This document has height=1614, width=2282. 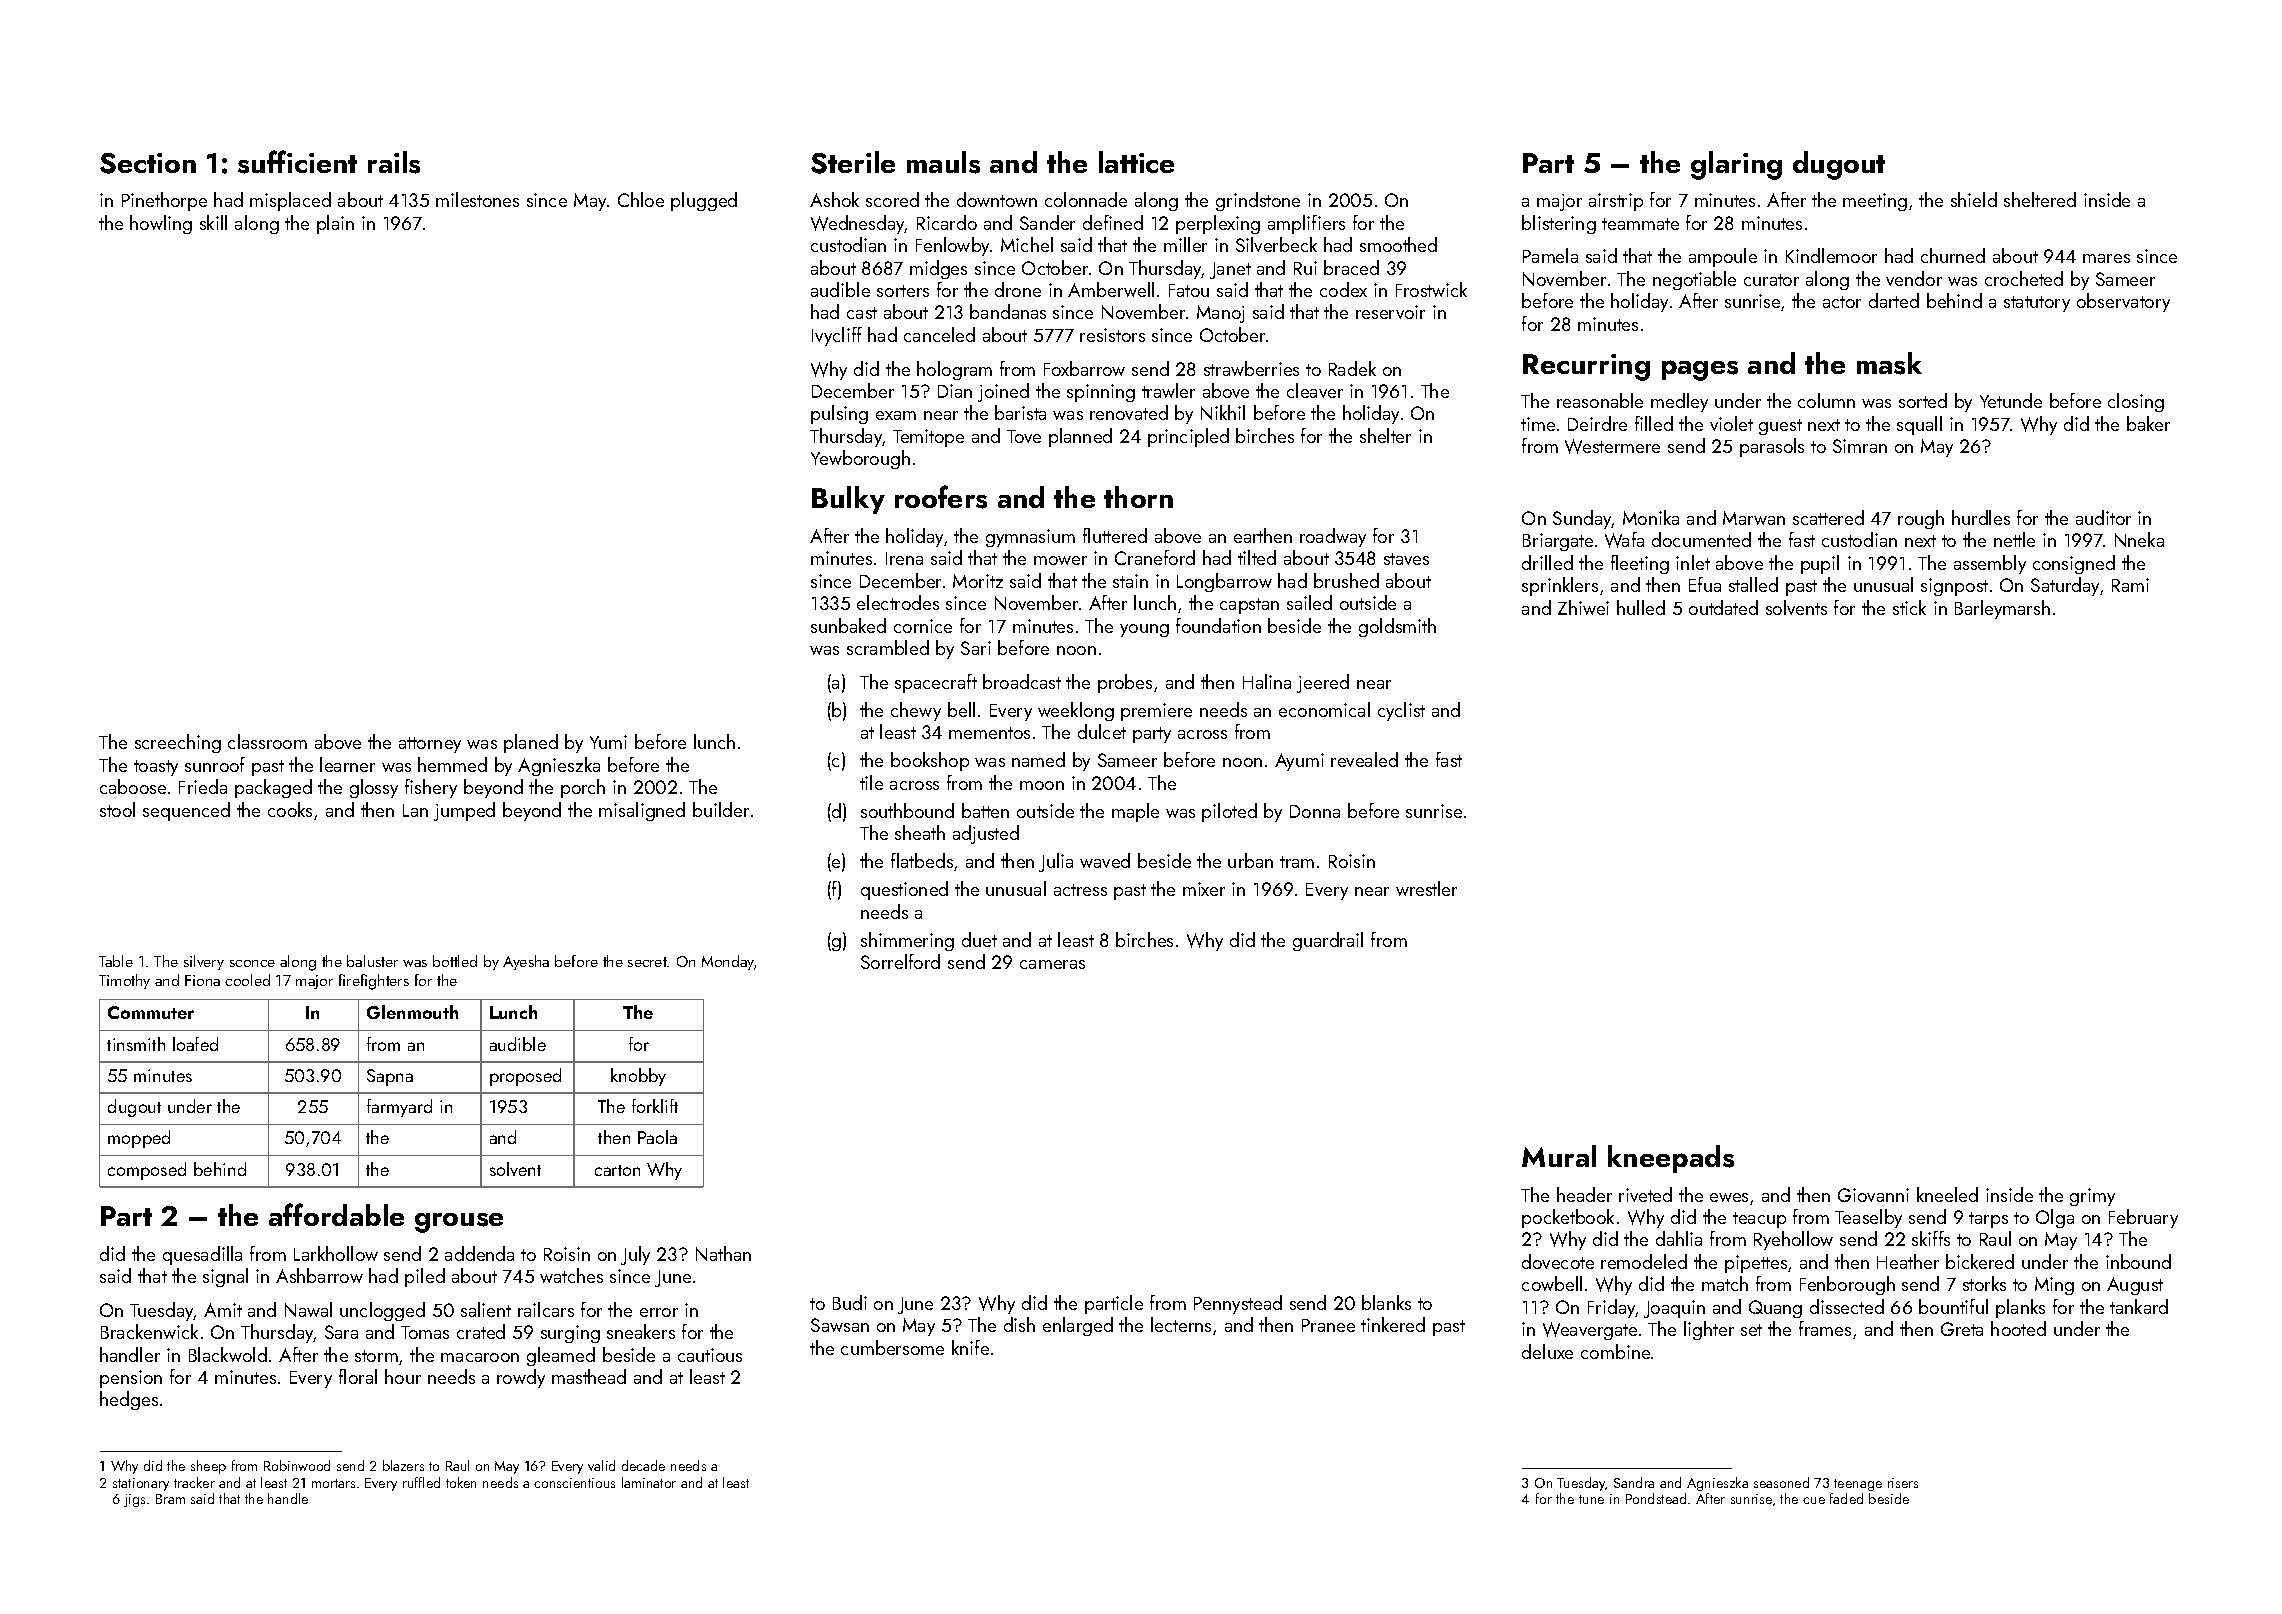 I want to click on tune, so click(x=1591, y=1499).
